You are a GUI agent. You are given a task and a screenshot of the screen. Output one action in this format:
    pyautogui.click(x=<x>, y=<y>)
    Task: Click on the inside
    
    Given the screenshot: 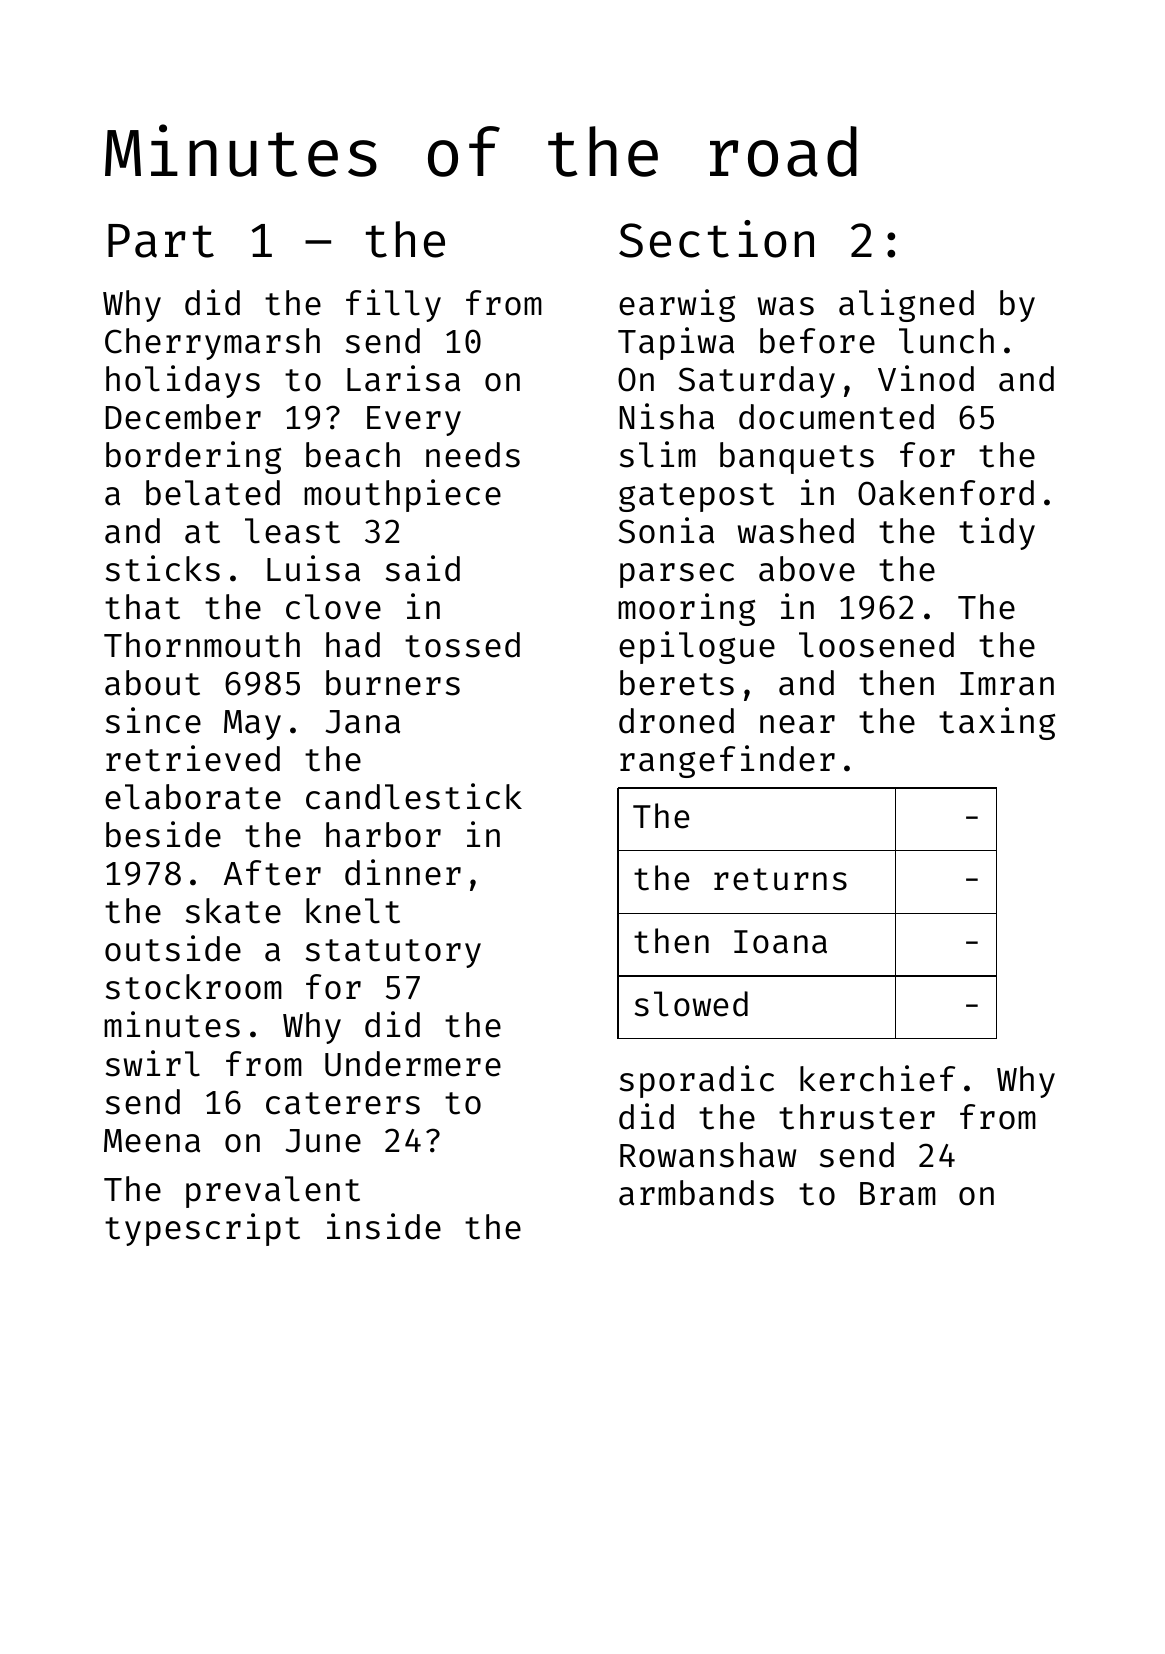 What is the action you would take?
    pyautogui.click(x=384, y=1226)
